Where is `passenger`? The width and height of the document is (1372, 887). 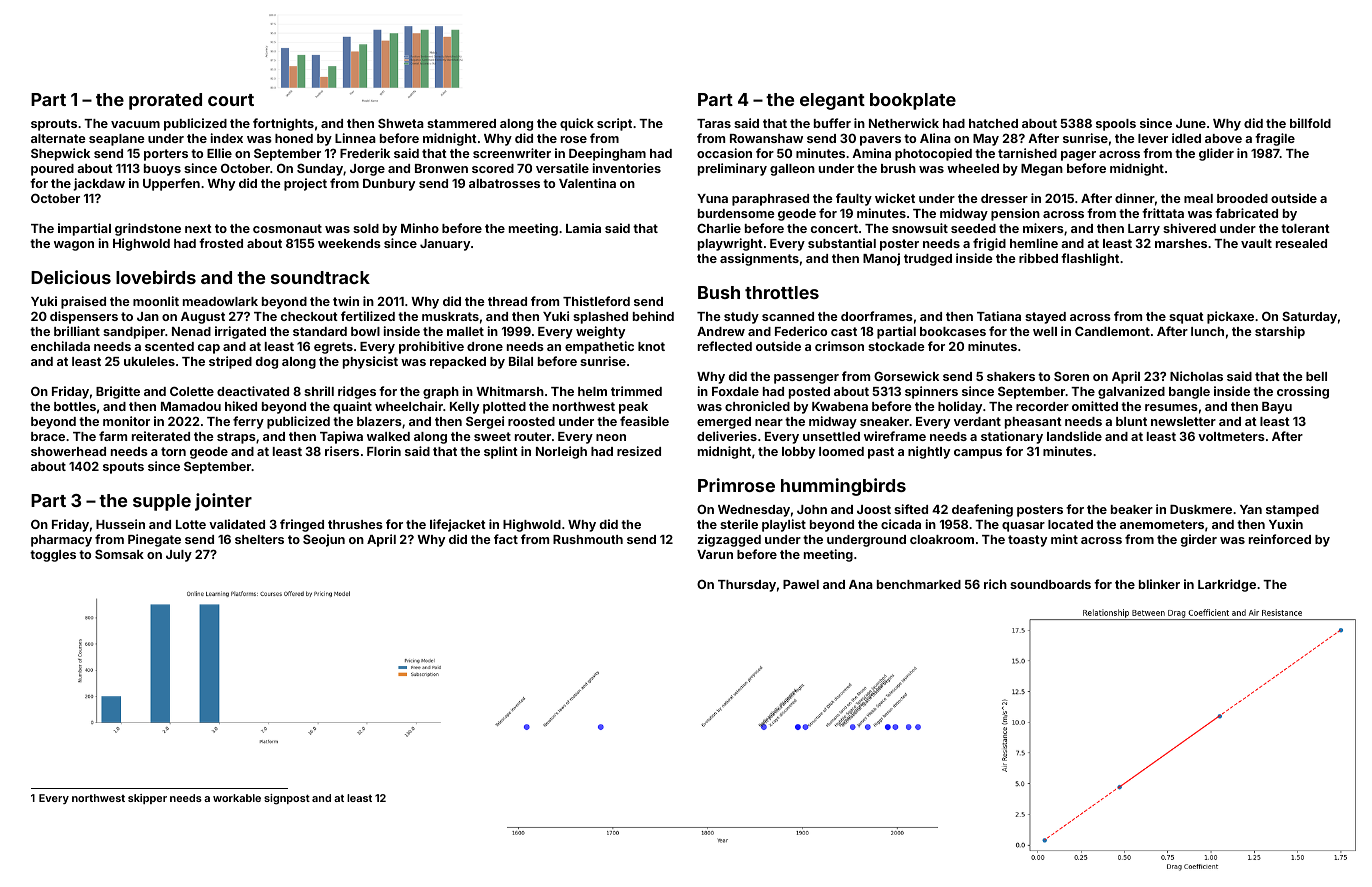
passenger is located at coordinates (806, 379).
